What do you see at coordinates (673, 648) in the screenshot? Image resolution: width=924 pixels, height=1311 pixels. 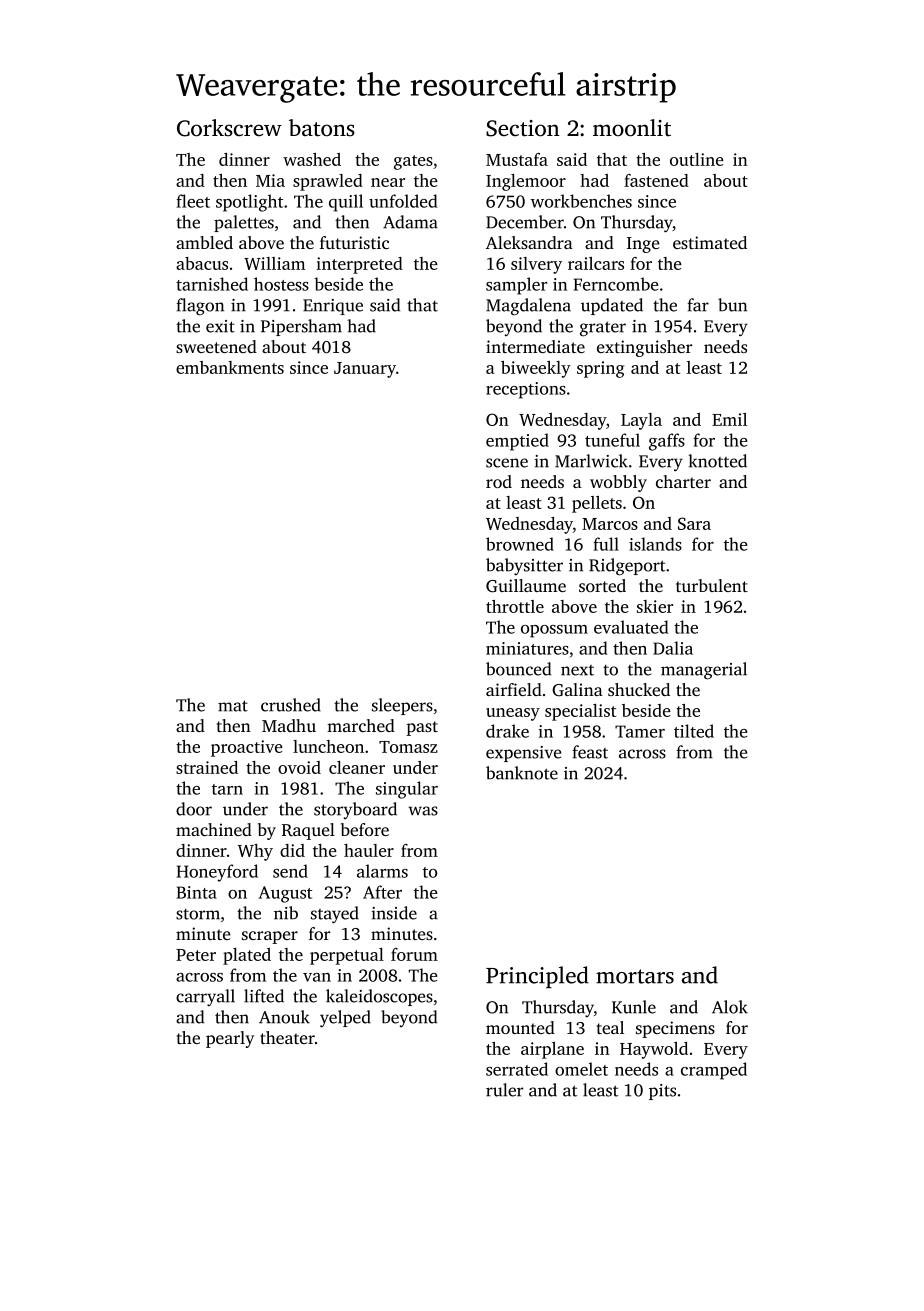 I see `Dalia` at bounding box center [673, 648].
